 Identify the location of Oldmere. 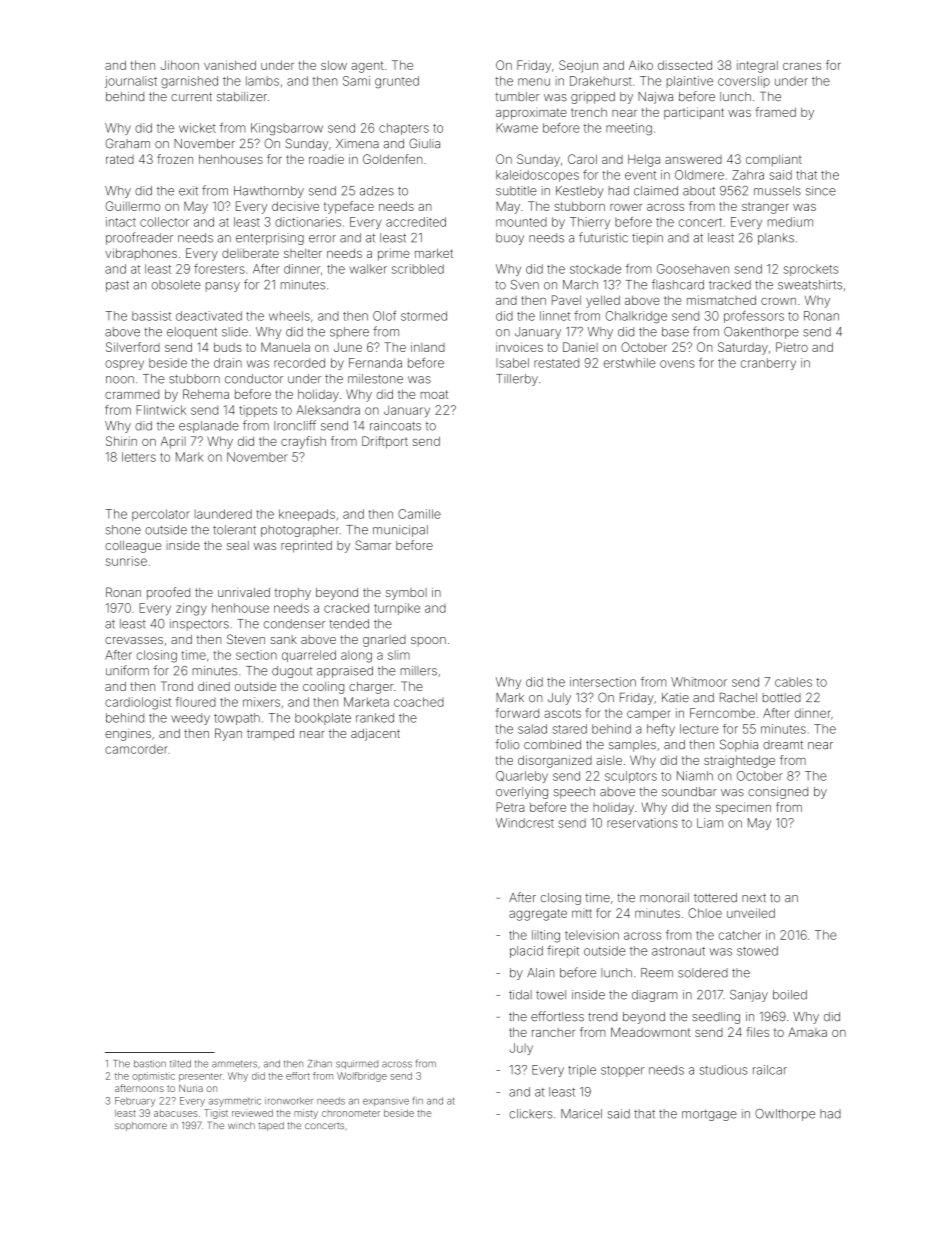
(699, 175).
